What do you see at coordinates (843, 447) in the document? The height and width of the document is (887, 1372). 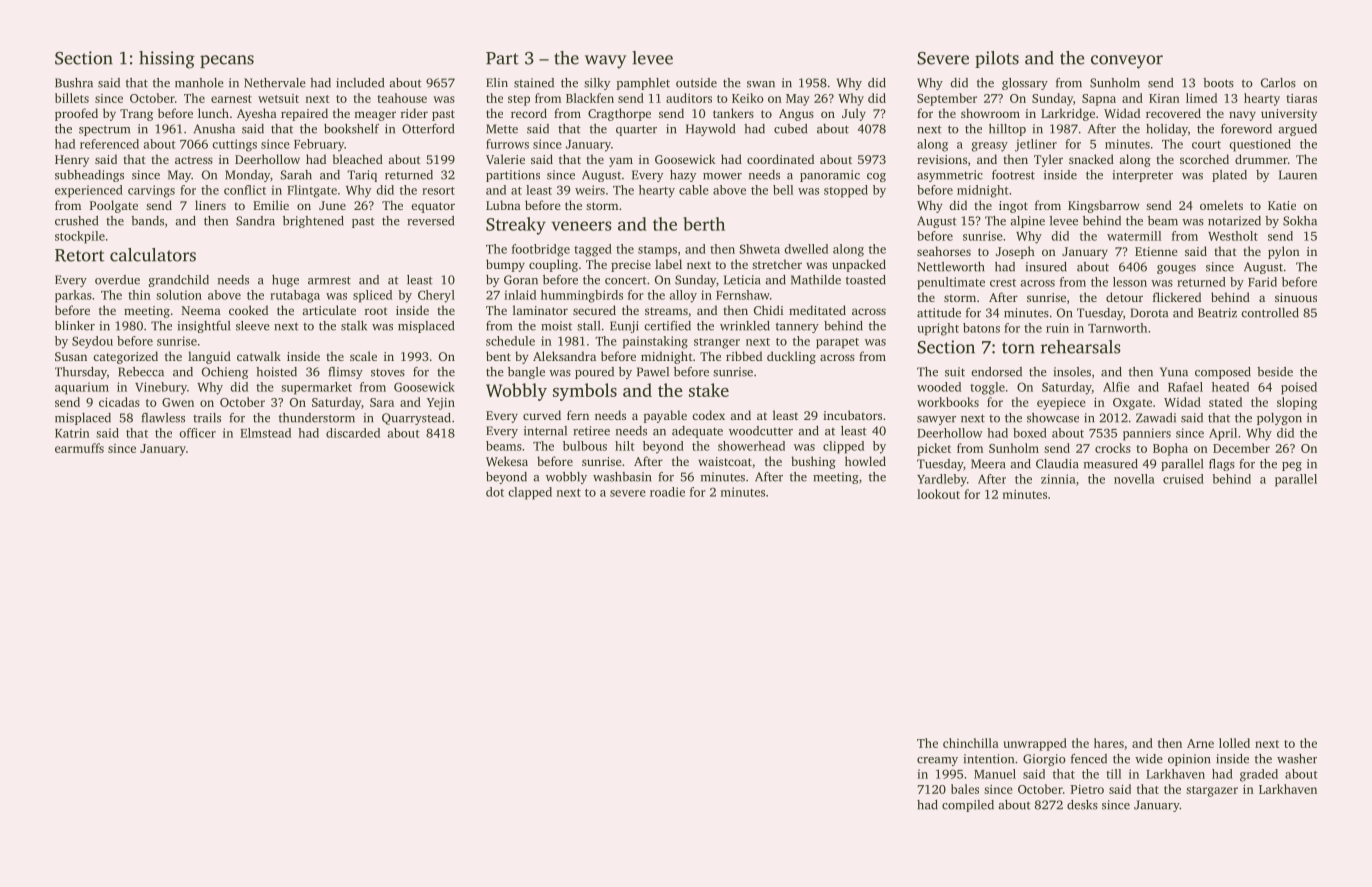 I see `clipped` at bounding box center [843, 447].
